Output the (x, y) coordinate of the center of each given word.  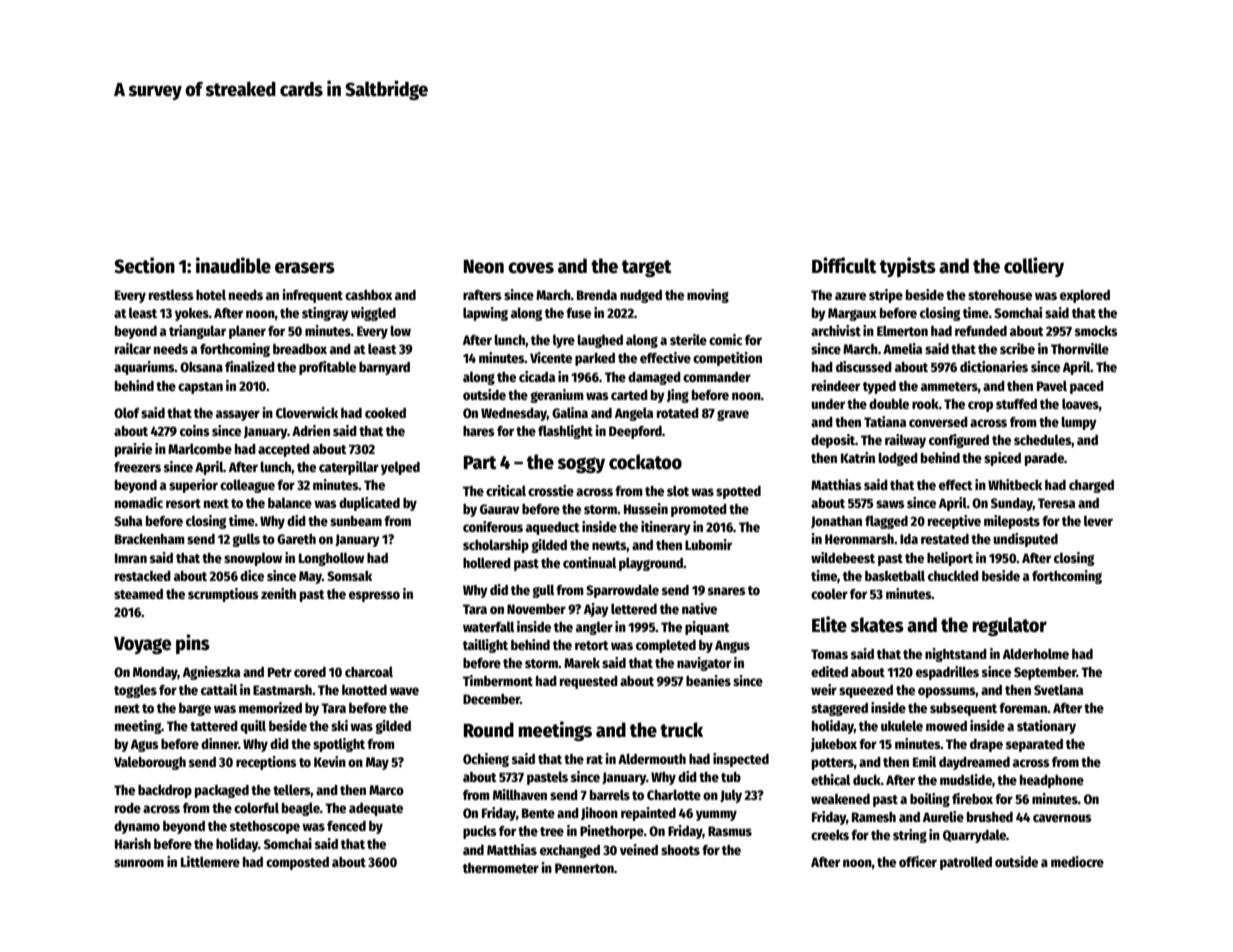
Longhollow (331, 559)
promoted (699, 510)
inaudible (233, 265)
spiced (1002, 459)
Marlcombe (200, 448)
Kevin (330, 761)
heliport (950, 559)
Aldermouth (652, 758)
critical (506, 490)
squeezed (866, 691)
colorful (256, 807)
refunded (981, 331)
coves (531, 268)
